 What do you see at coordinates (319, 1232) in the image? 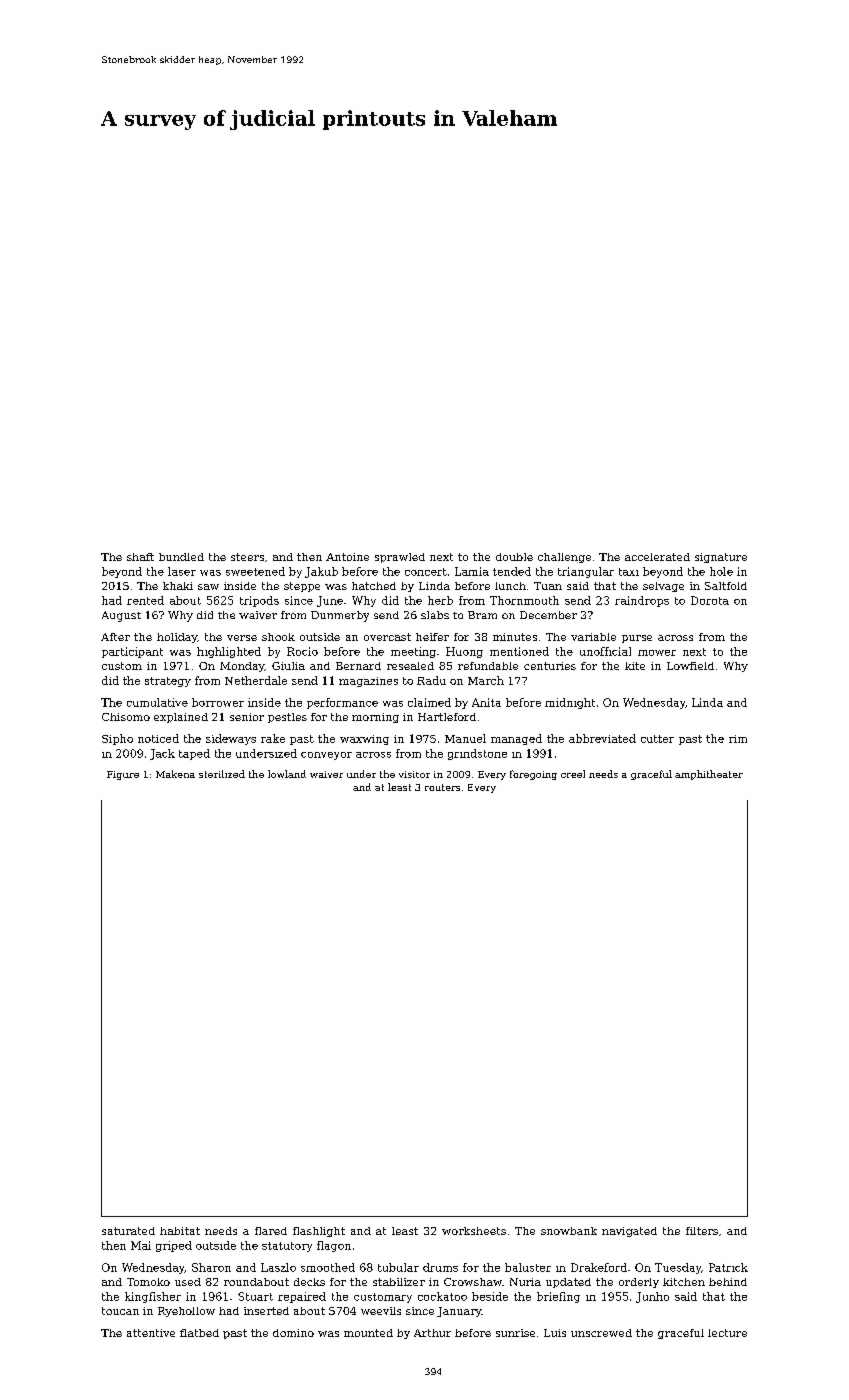
I see `flashlight` at bounding box center [319, 1232].
